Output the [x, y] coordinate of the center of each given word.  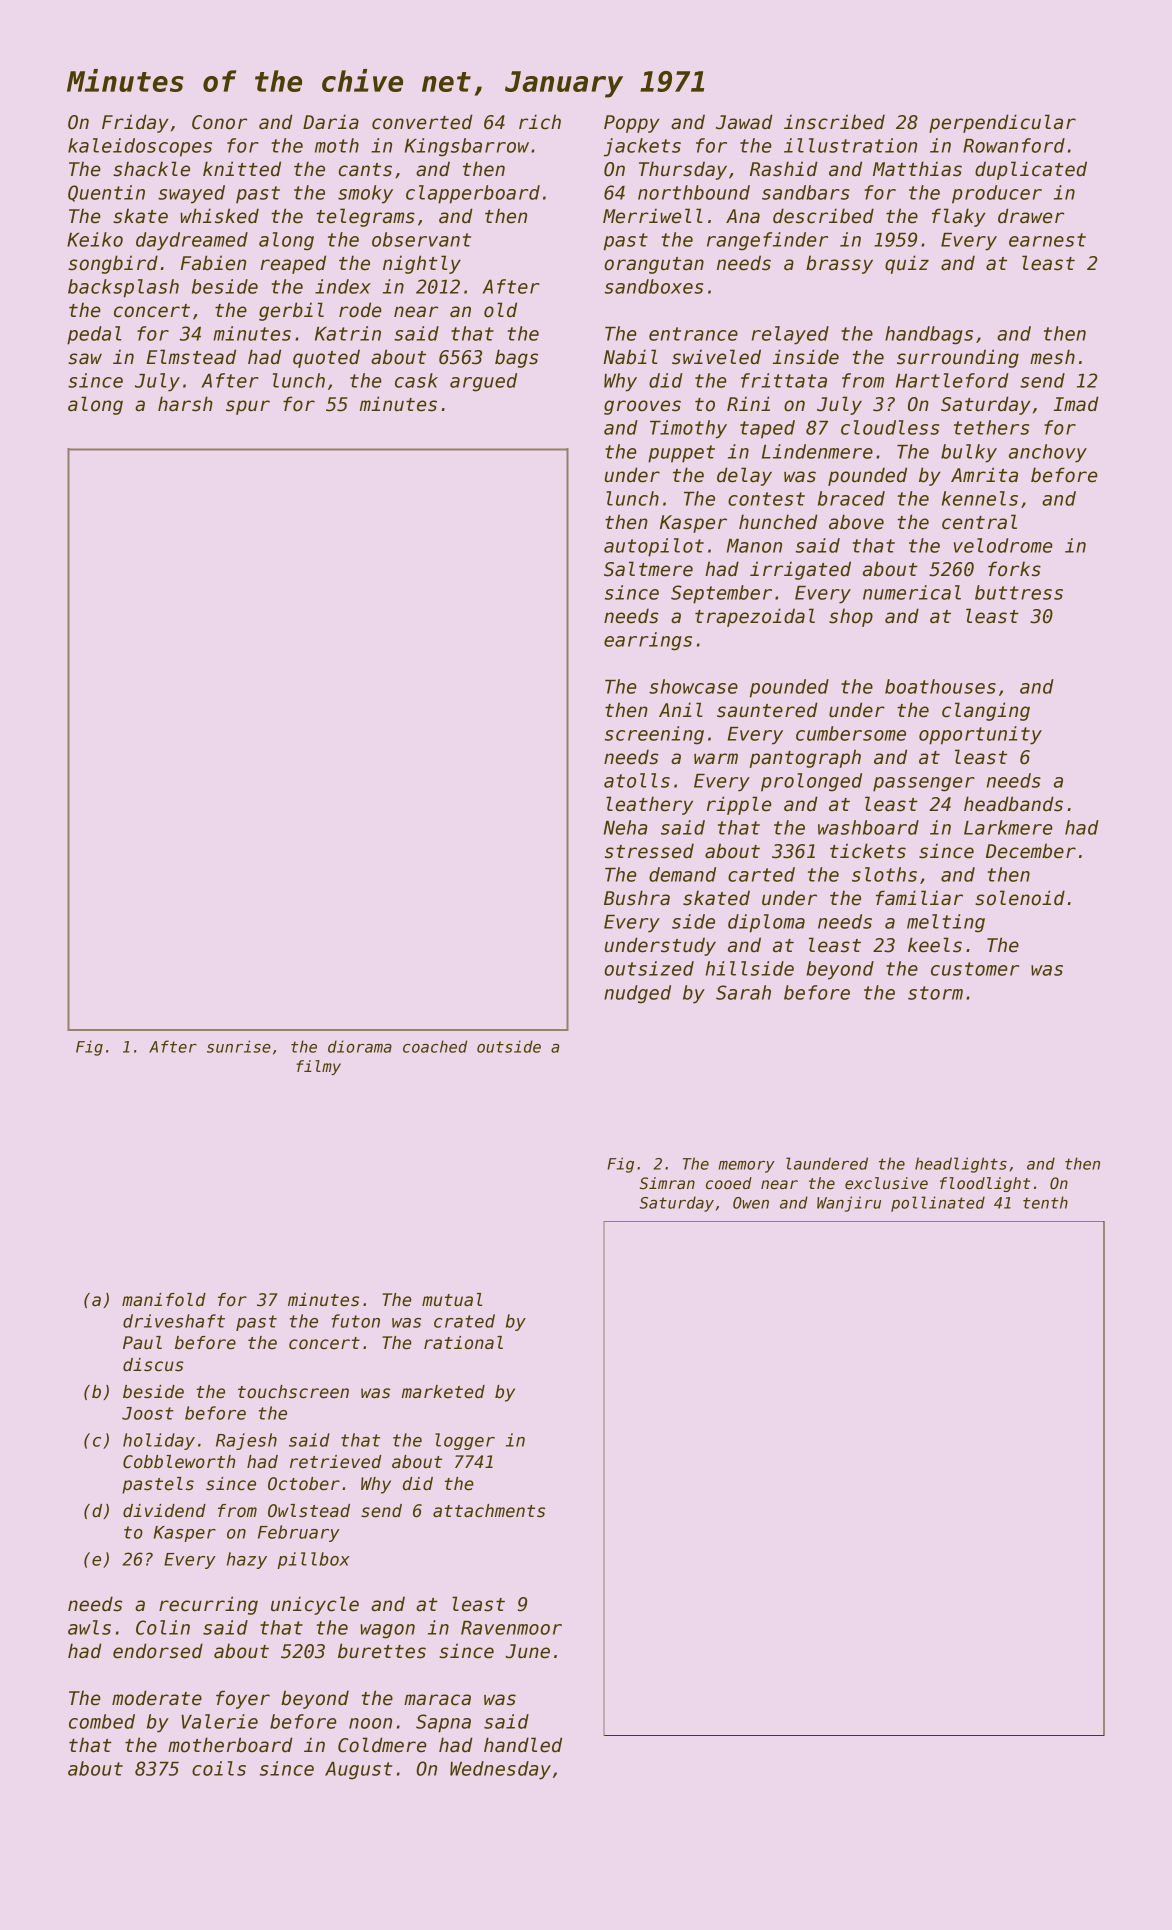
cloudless [890, 427]
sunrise [239, 1046]
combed [102, 1721]
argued [483, 382]
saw [85, 359]
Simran [667, 1183]
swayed [191, 194]
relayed [790, 335]
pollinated [938, 1204]
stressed [649, 851]
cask [416, 380]
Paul [142, 1343]
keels [935, 945]
